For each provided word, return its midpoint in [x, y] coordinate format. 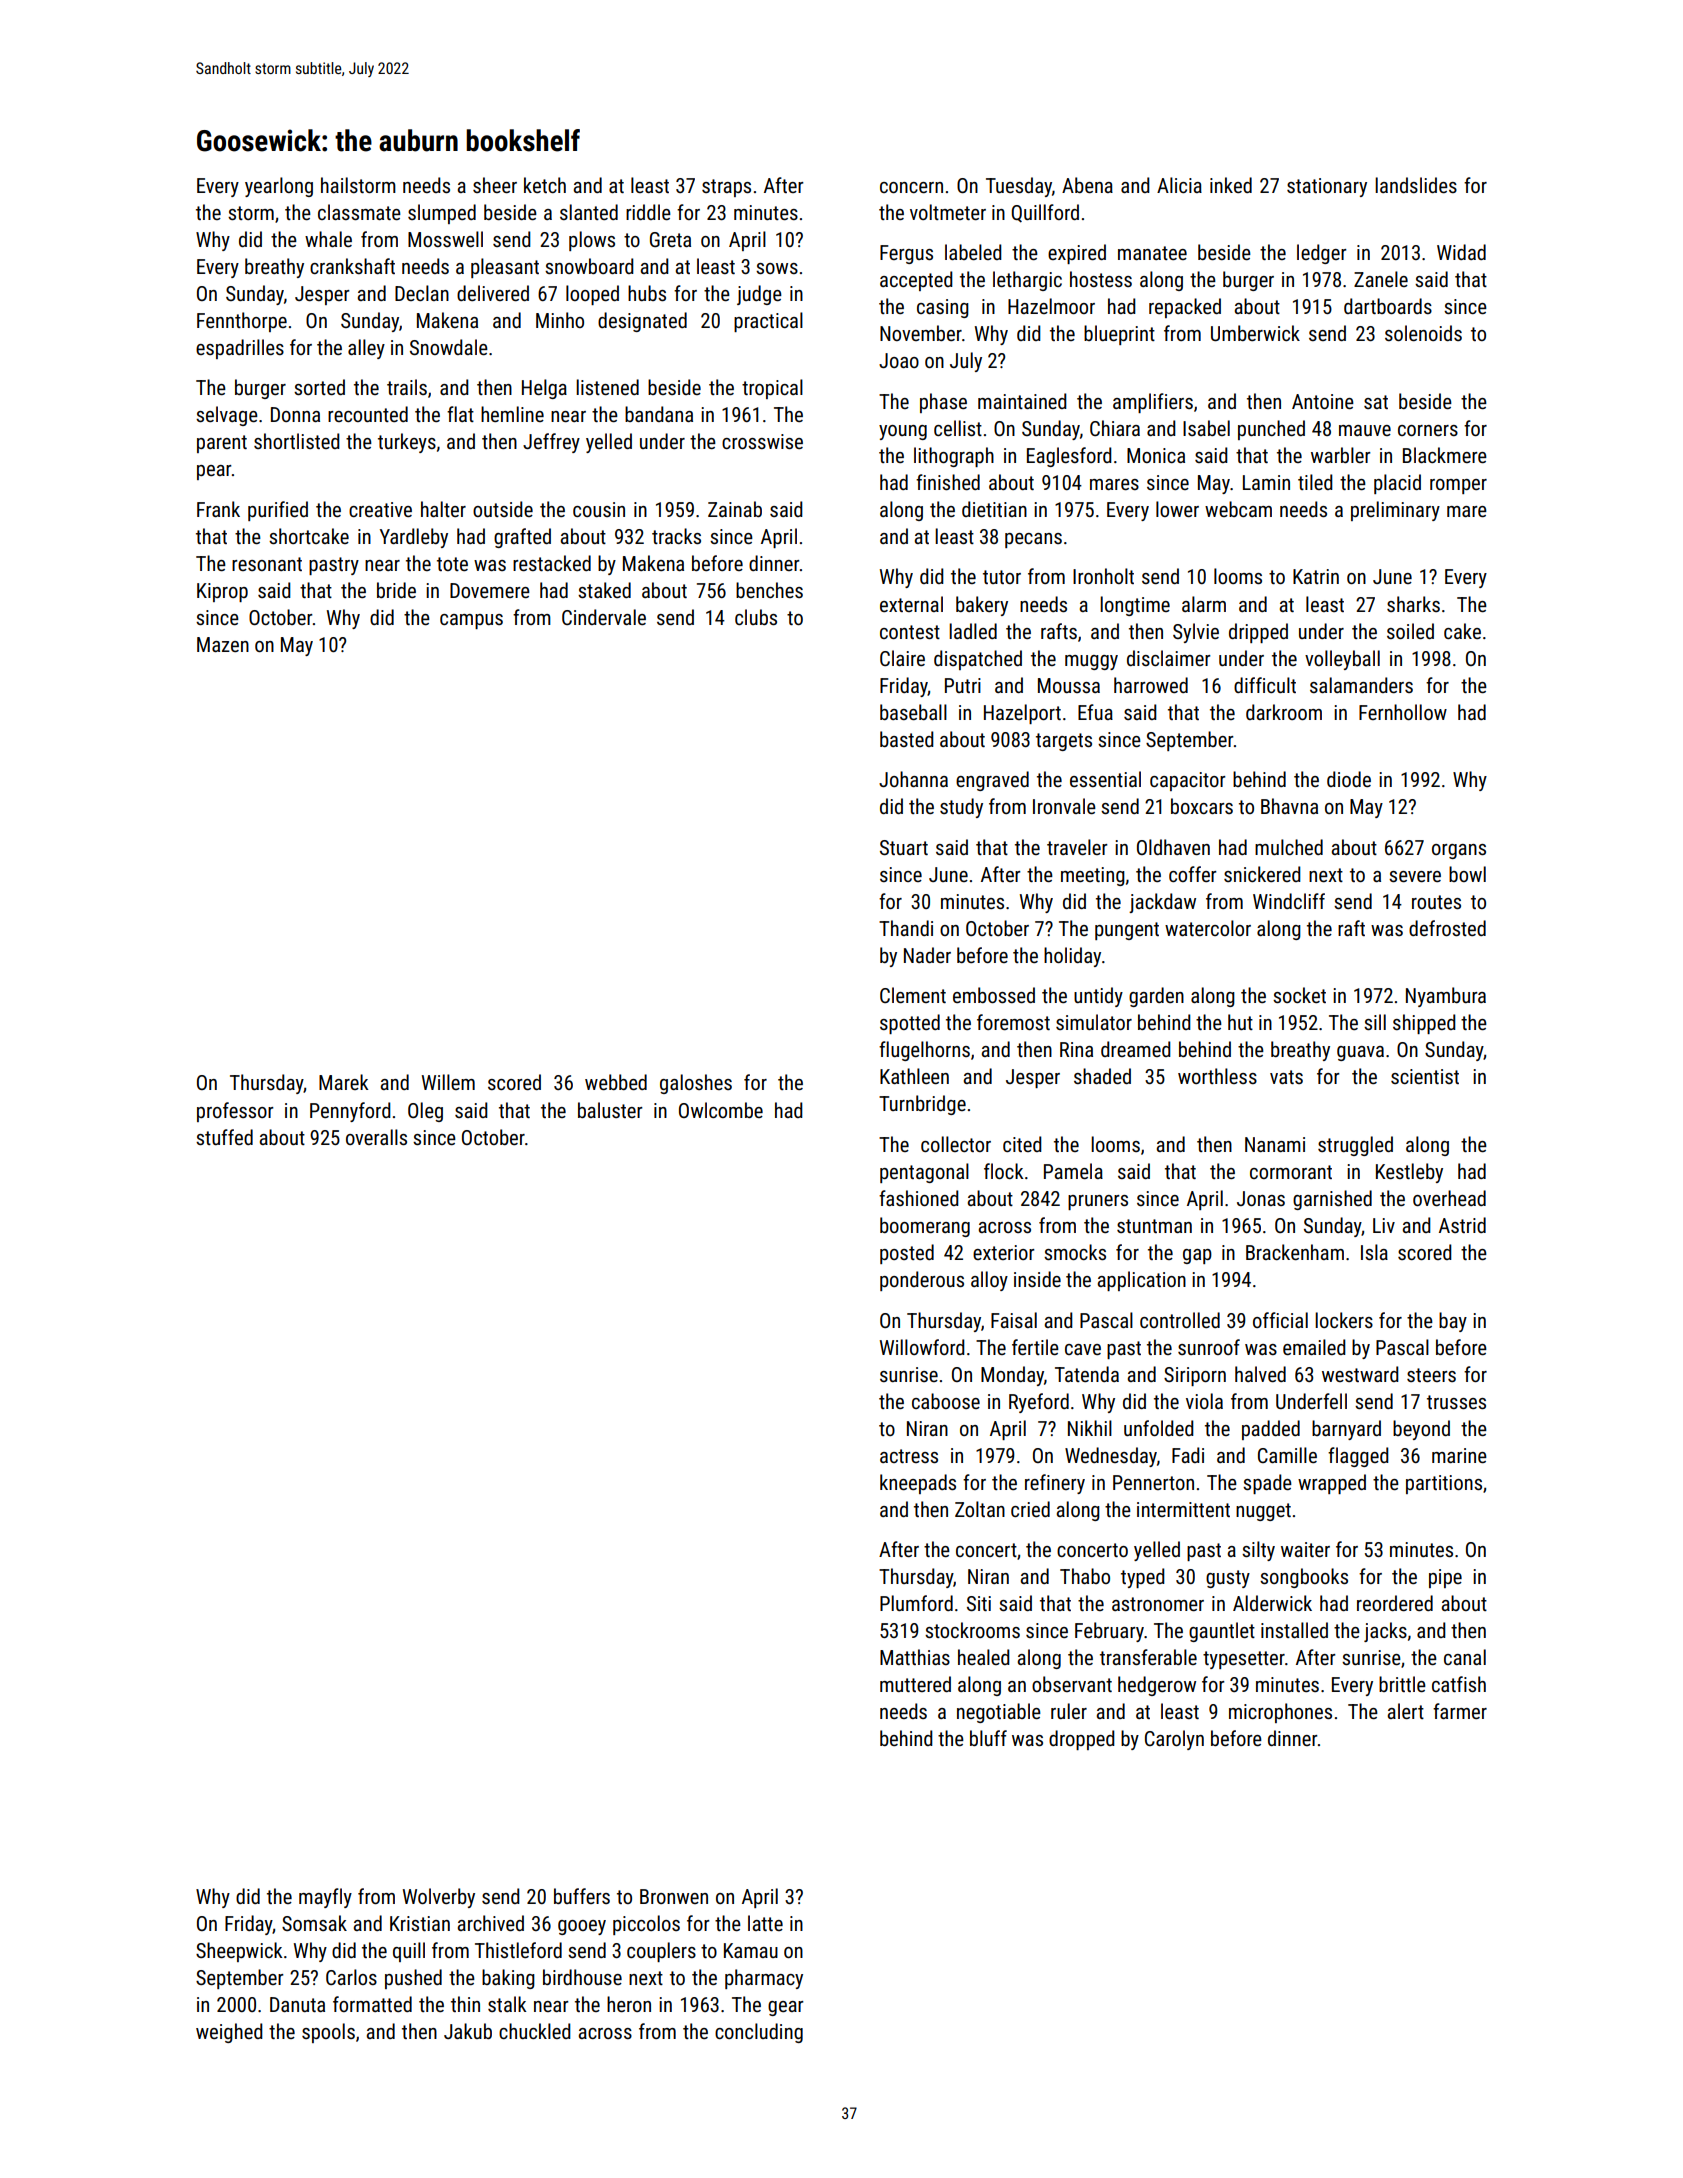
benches [769, 590]
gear [786, 2008]
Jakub [468, 2031]
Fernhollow [1403, 712]
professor [235, 1112]
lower [1177, 509]
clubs [756, 617]
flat [460, 414]
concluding [759, 2033]
